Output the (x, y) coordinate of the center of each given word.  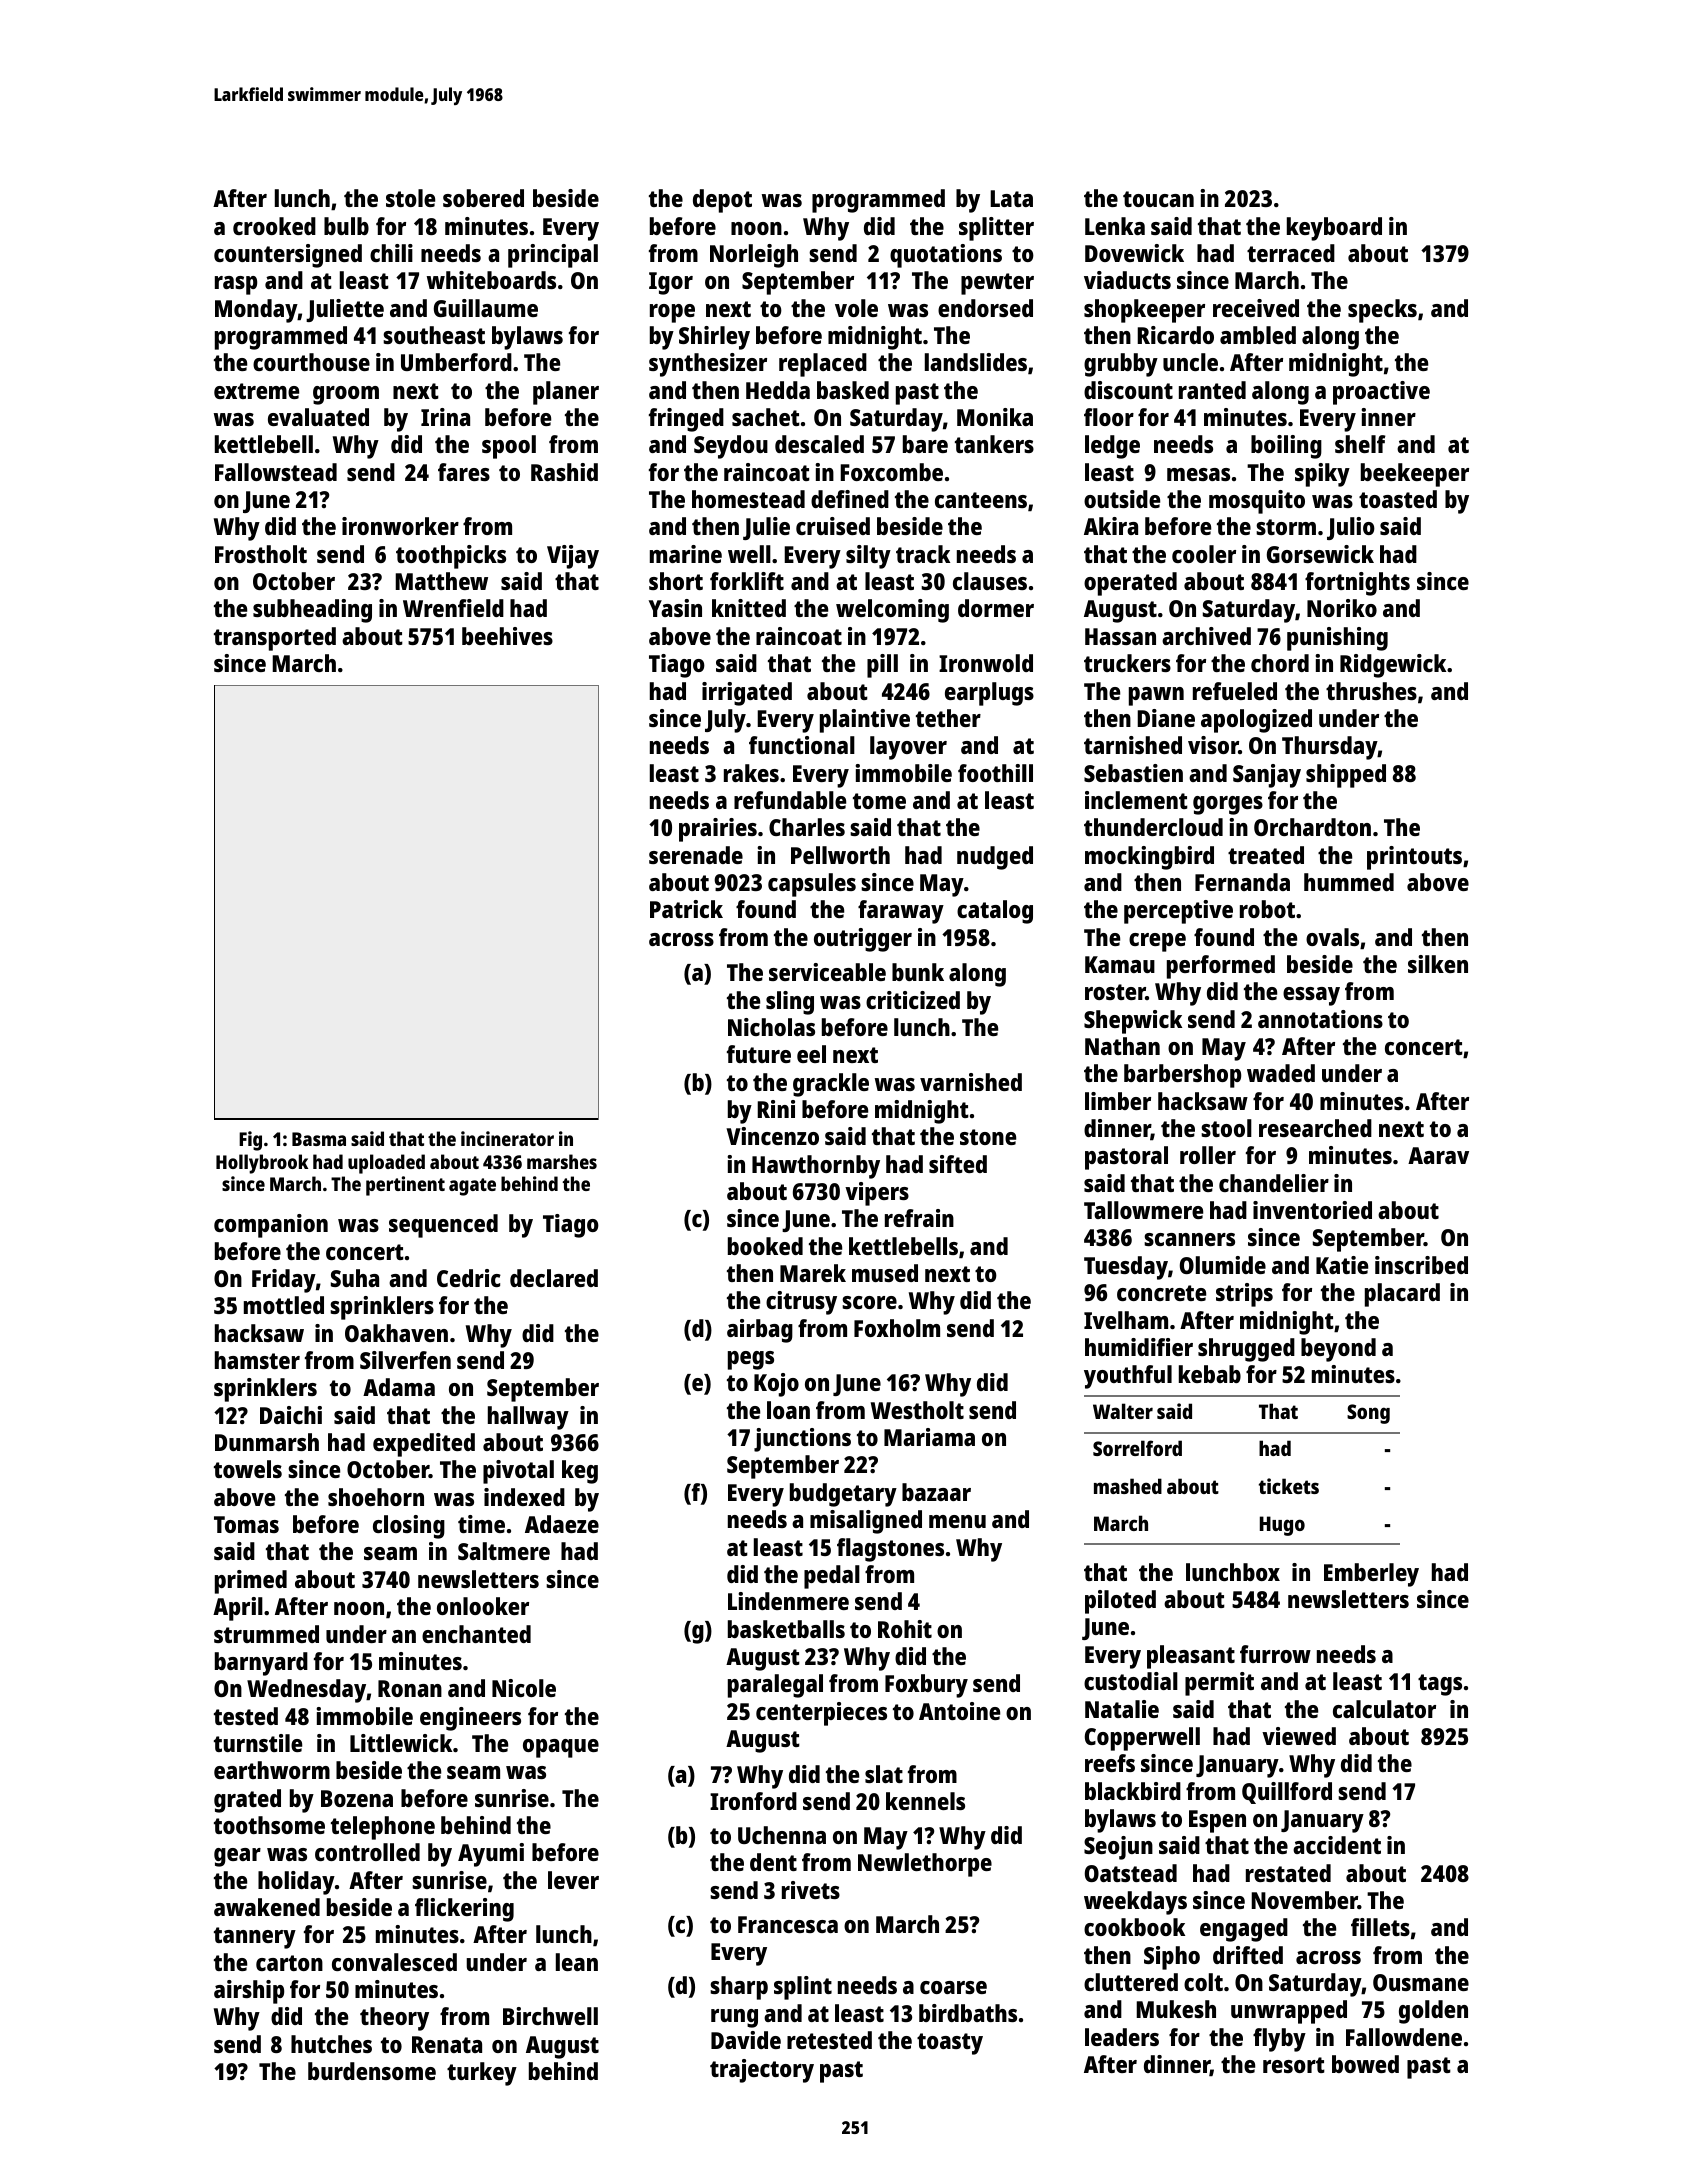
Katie (1342, 1265)
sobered (483, 198)
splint (803, 1988)
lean (577, 1962)
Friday (284, 1281)
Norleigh (754, 256)
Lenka (1115, 226)
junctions (802, 1440)
